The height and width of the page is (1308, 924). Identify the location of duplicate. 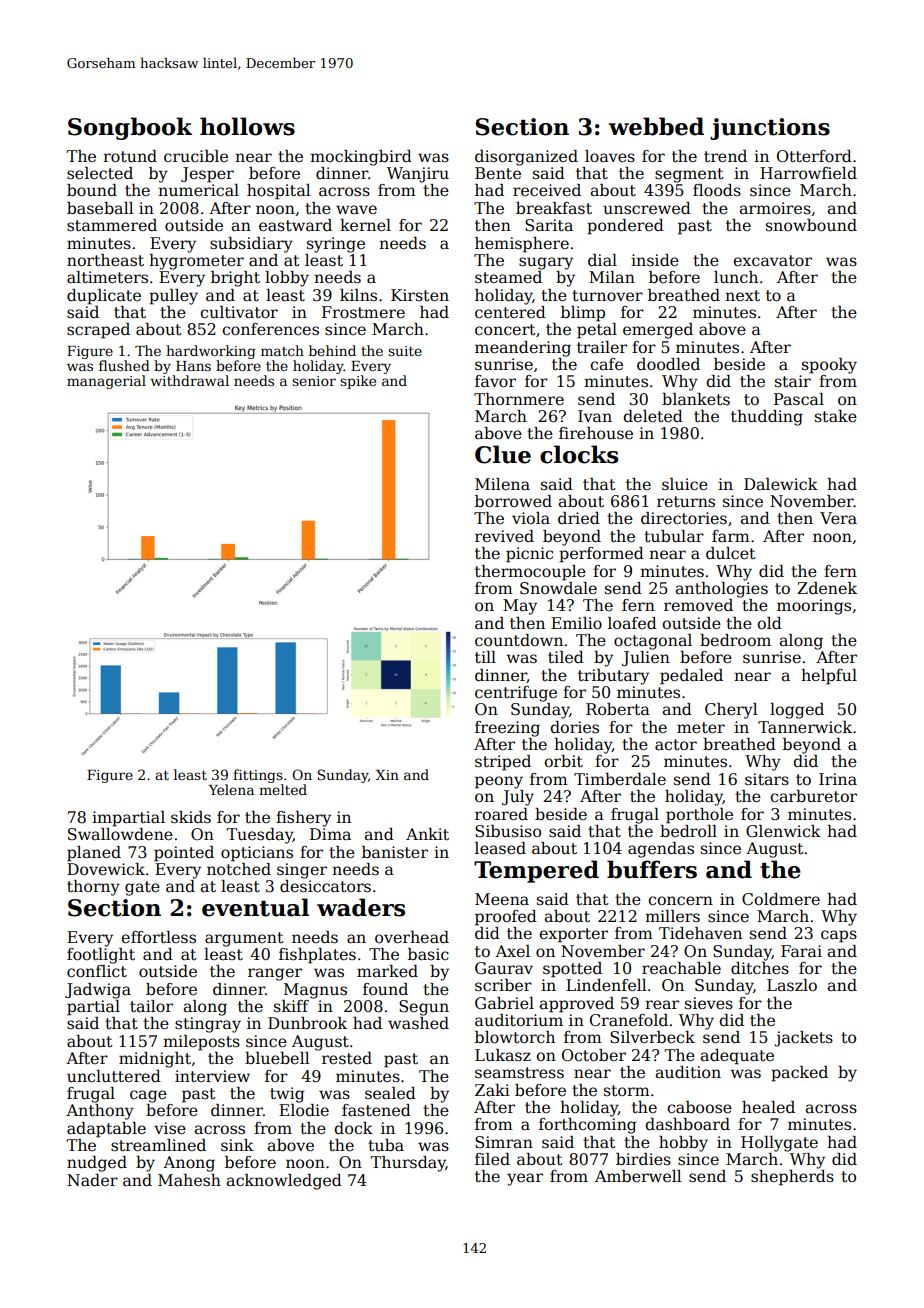
(104, 297).
